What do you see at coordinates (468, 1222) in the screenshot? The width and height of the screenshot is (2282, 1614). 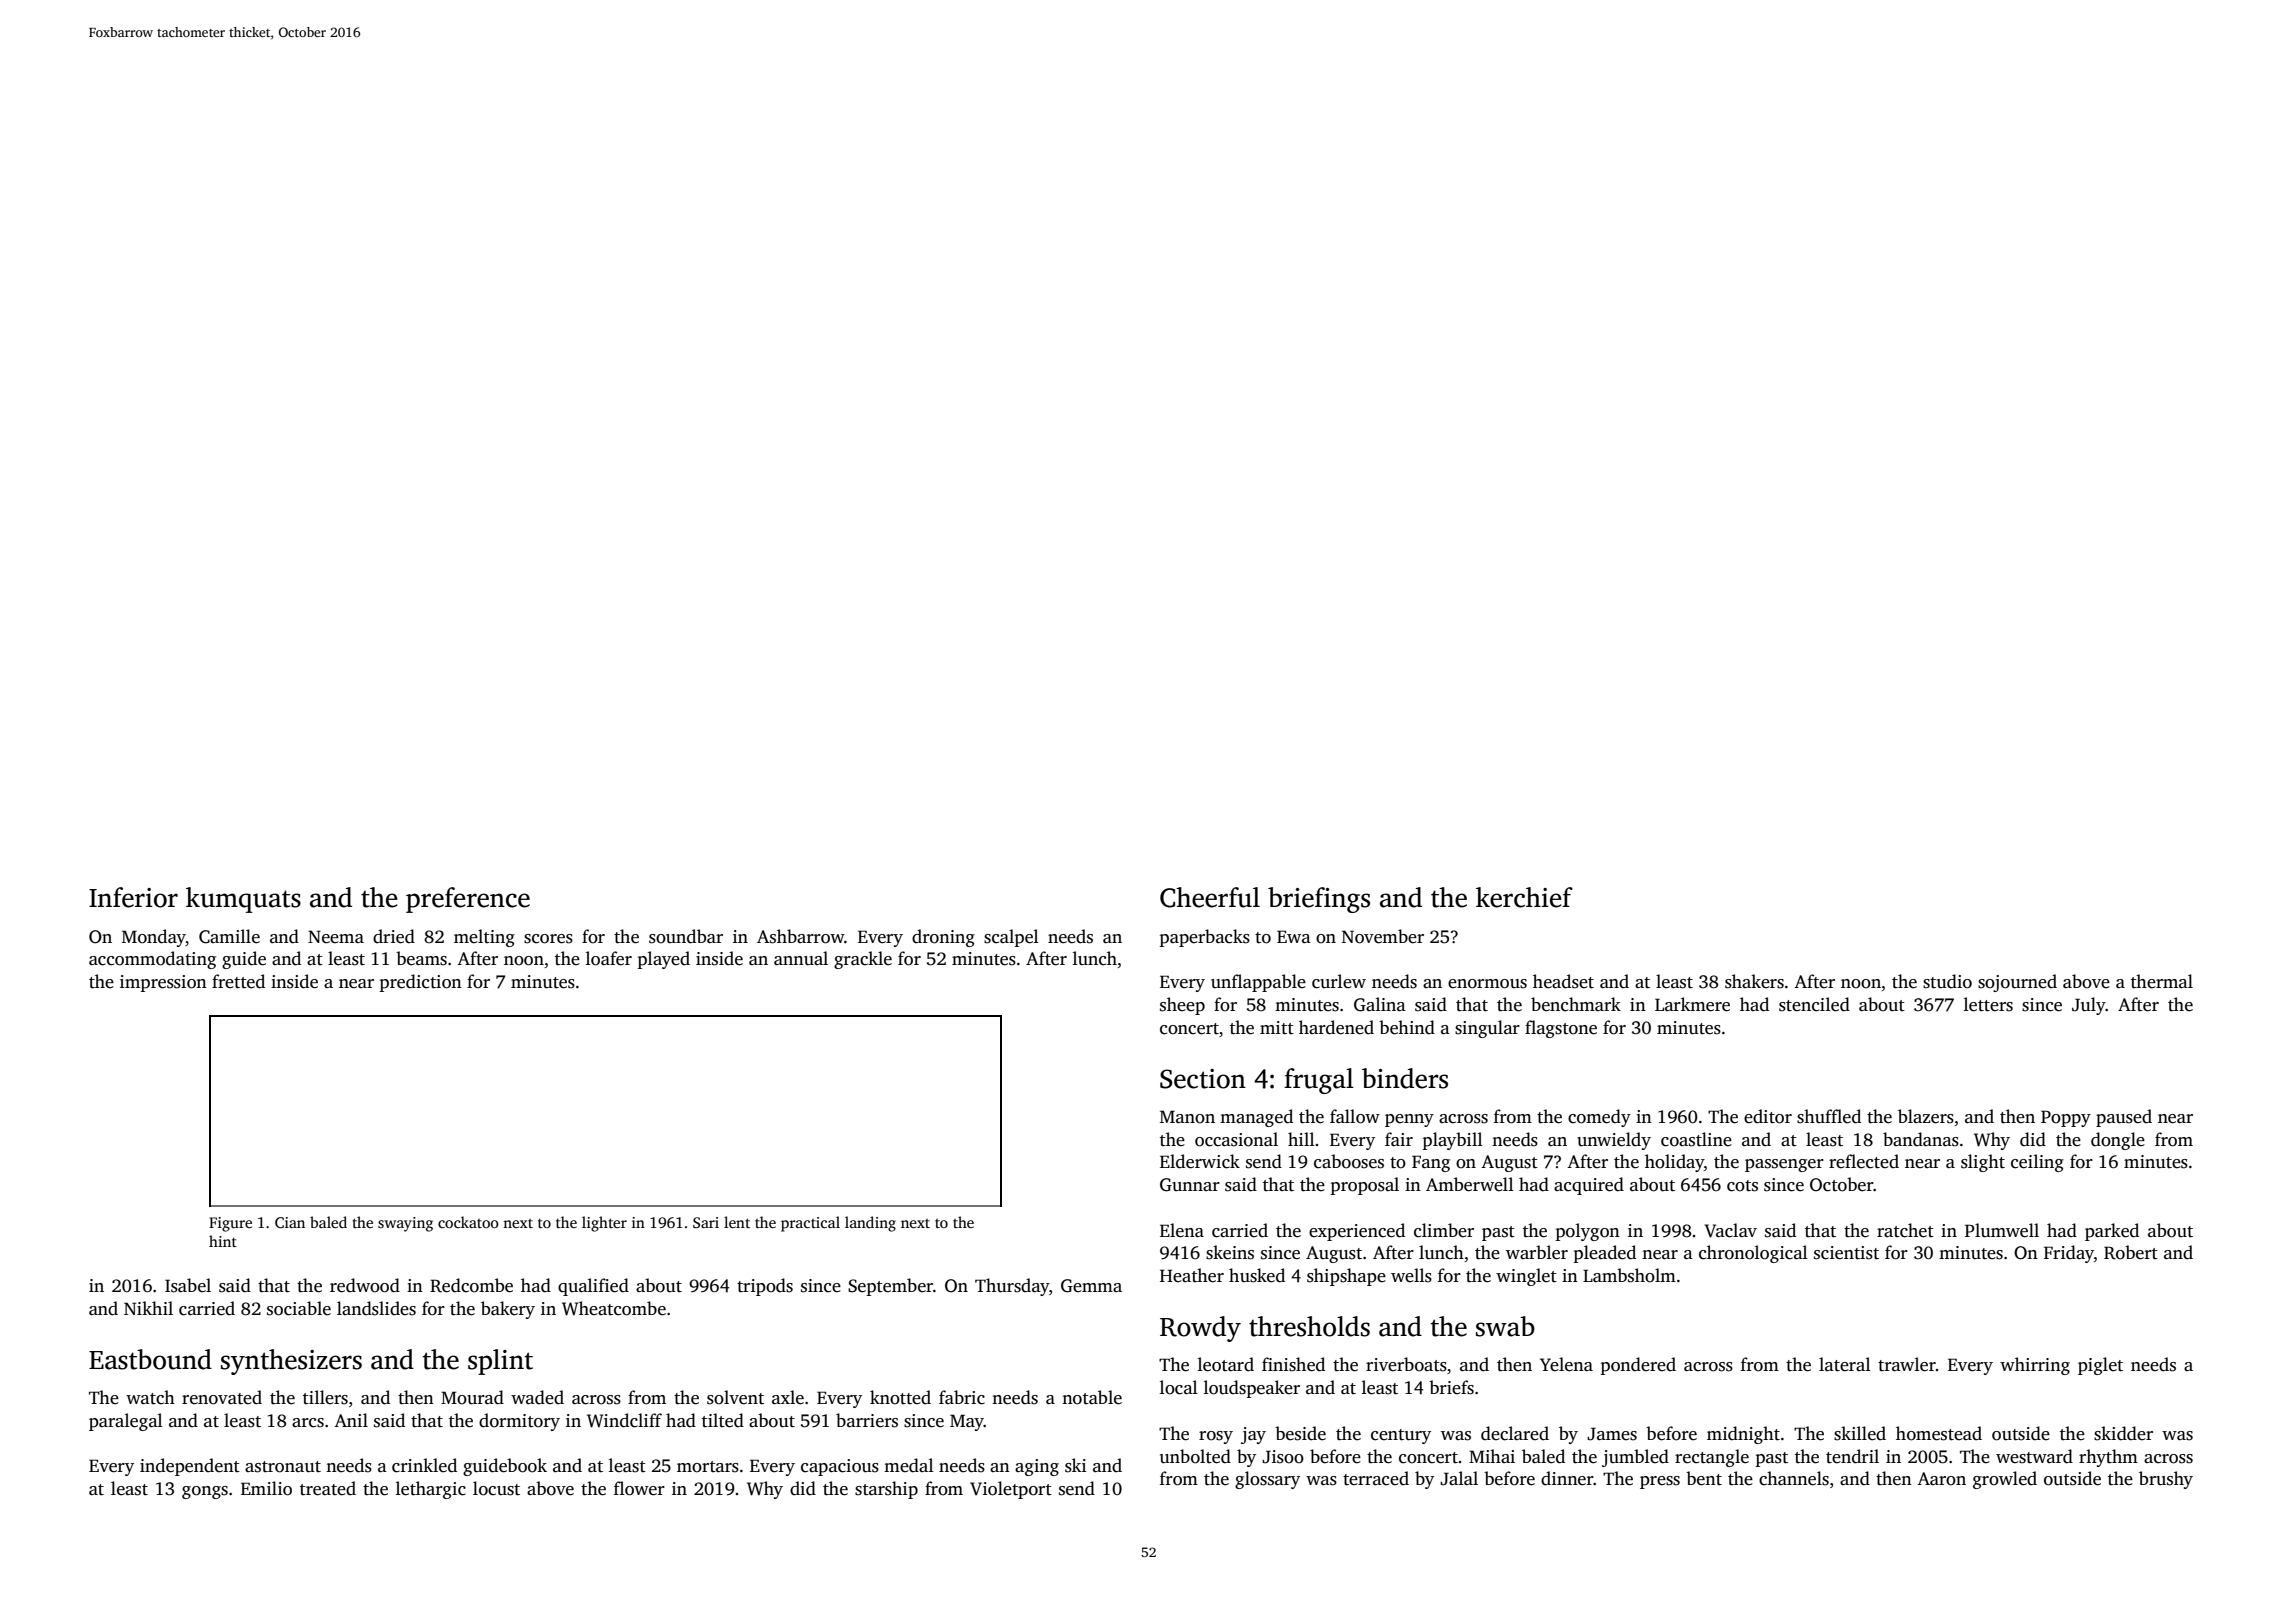 I see `cockatoo` at bounding box center [468, 1222].
